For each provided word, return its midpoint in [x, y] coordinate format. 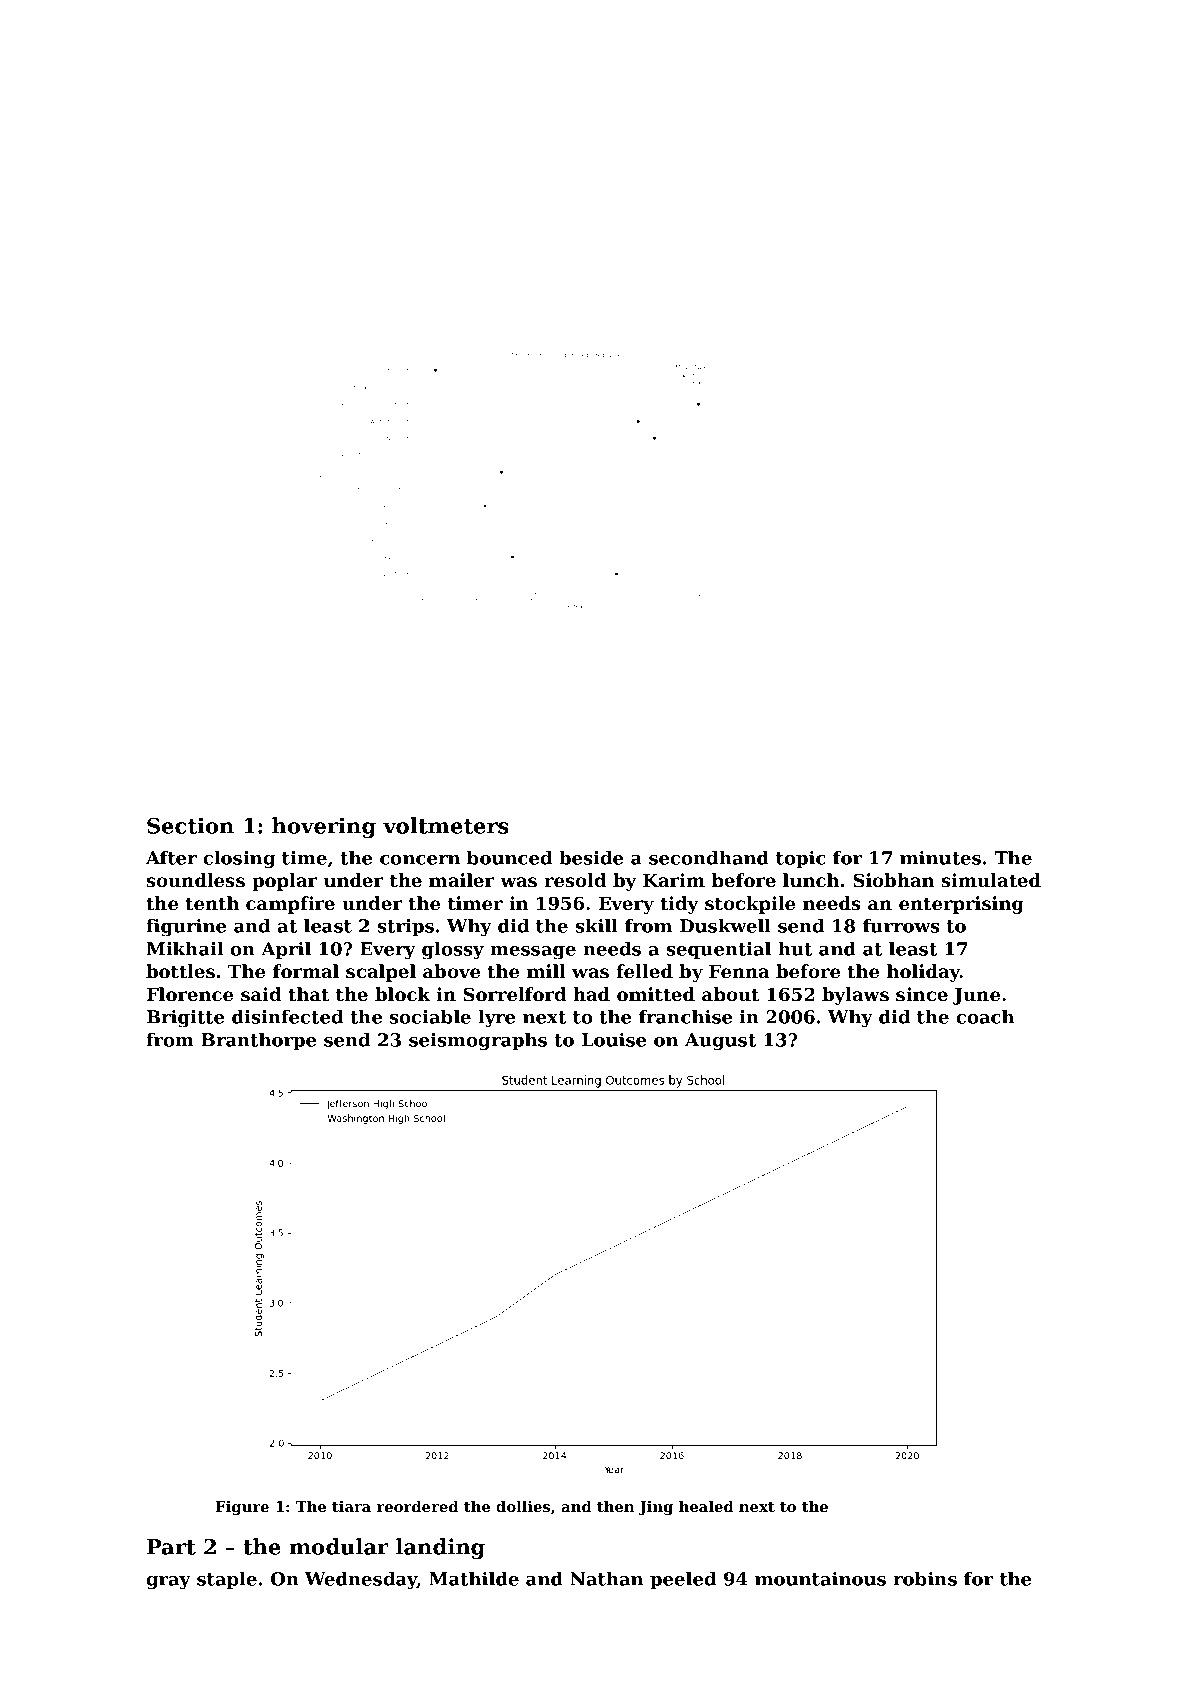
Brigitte [185, 1019]
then [616, 1506]
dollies [523, 1506]
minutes [940, 858]
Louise [614, 1040]
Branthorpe [258, 1042]
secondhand [709, 858]
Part [171, 1547]
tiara [351, 1506]
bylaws [855, 996]
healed [706, 1506]
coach [985, 1017]
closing [239, 860]
